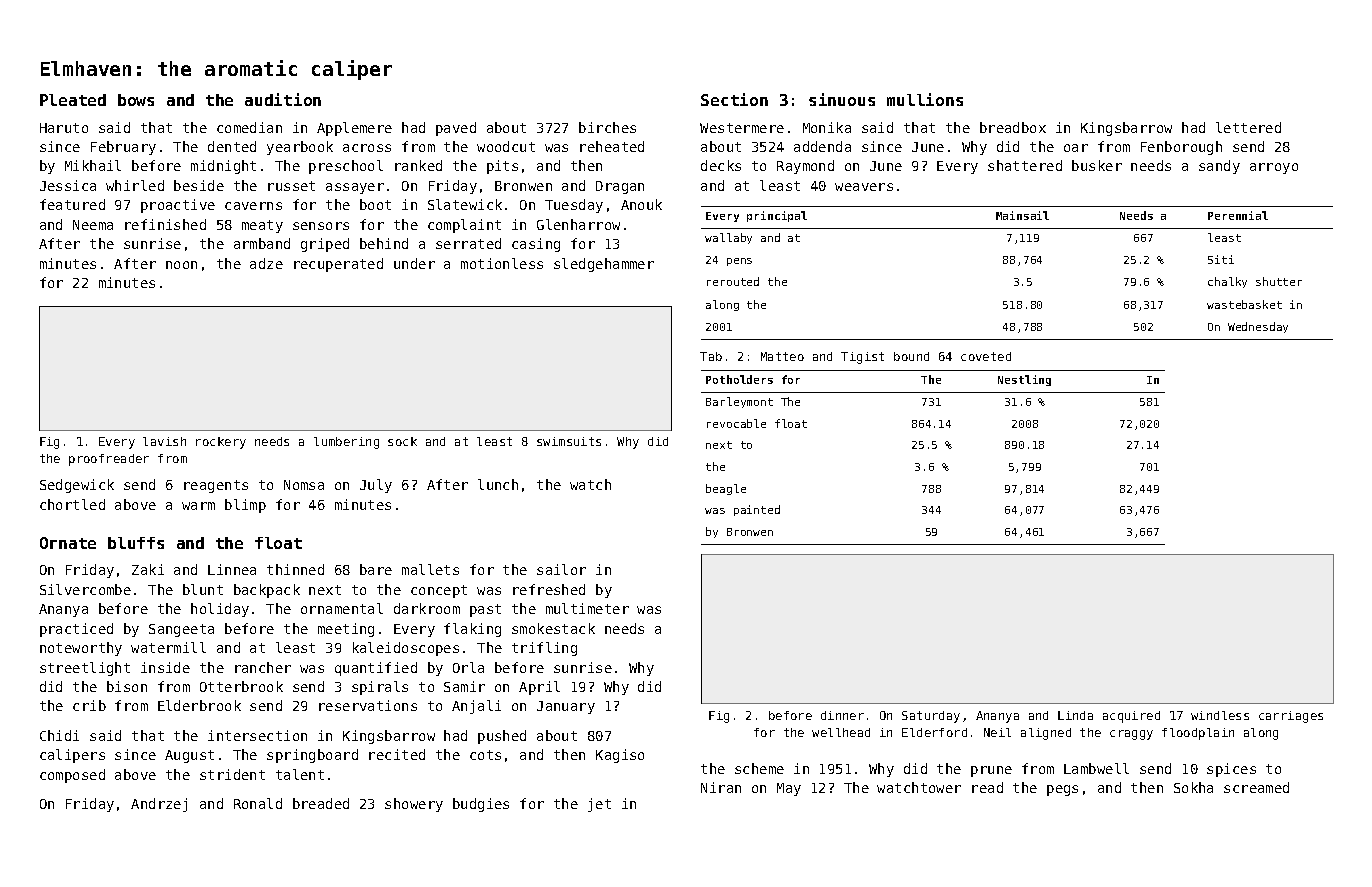  I want to click on Andrzej, so click(159, 805).
